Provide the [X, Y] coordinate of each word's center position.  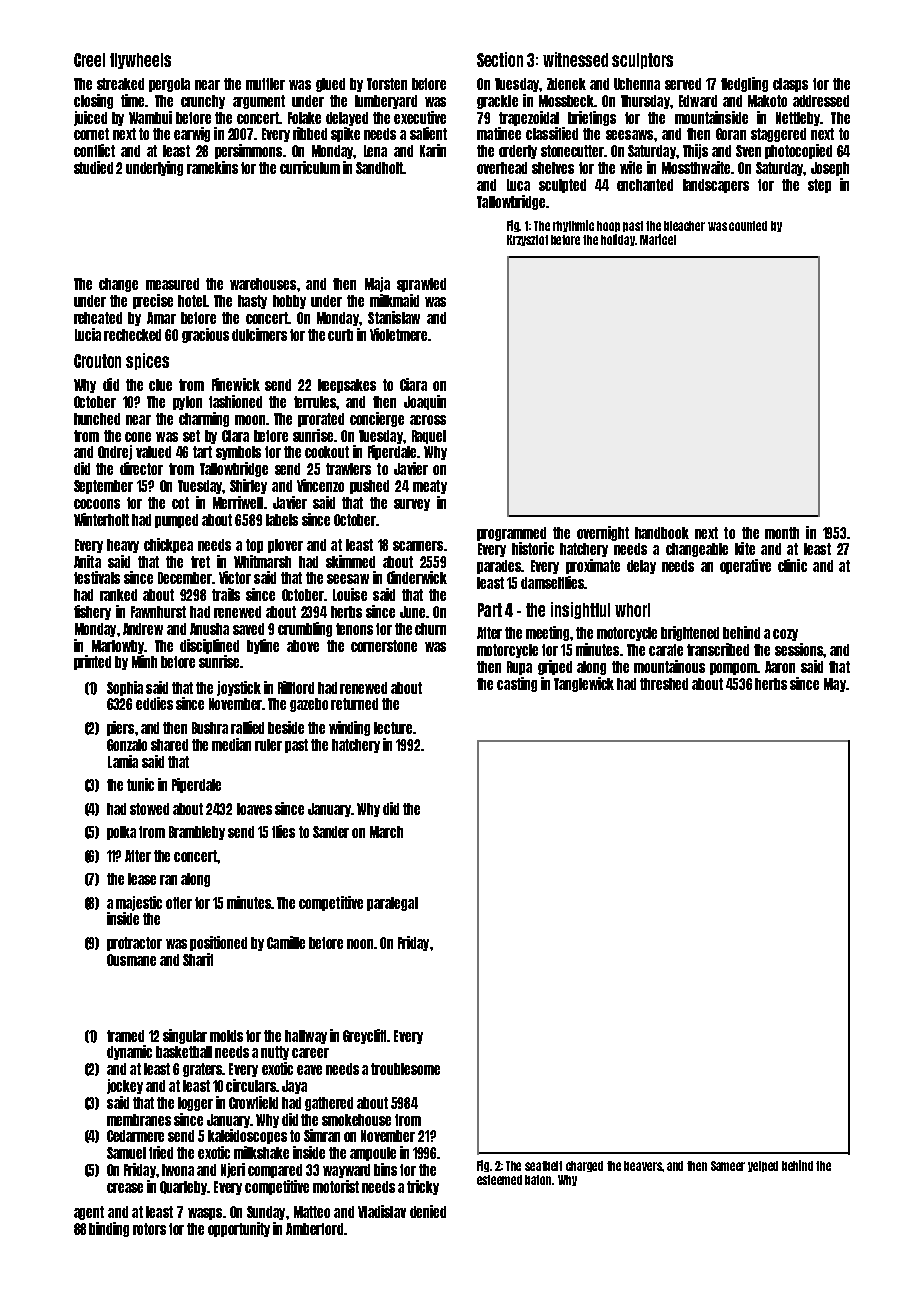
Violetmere [398, 334]
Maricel [658, 239]
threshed [664, 684]
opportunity [239, 1229]
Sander [331, 832]
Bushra [210, 728]
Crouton [97, 361]
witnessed [575, 59]
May [835, 685]
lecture [393, 728]
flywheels [140, 61]
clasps [790, 85]
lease [142, 879]
